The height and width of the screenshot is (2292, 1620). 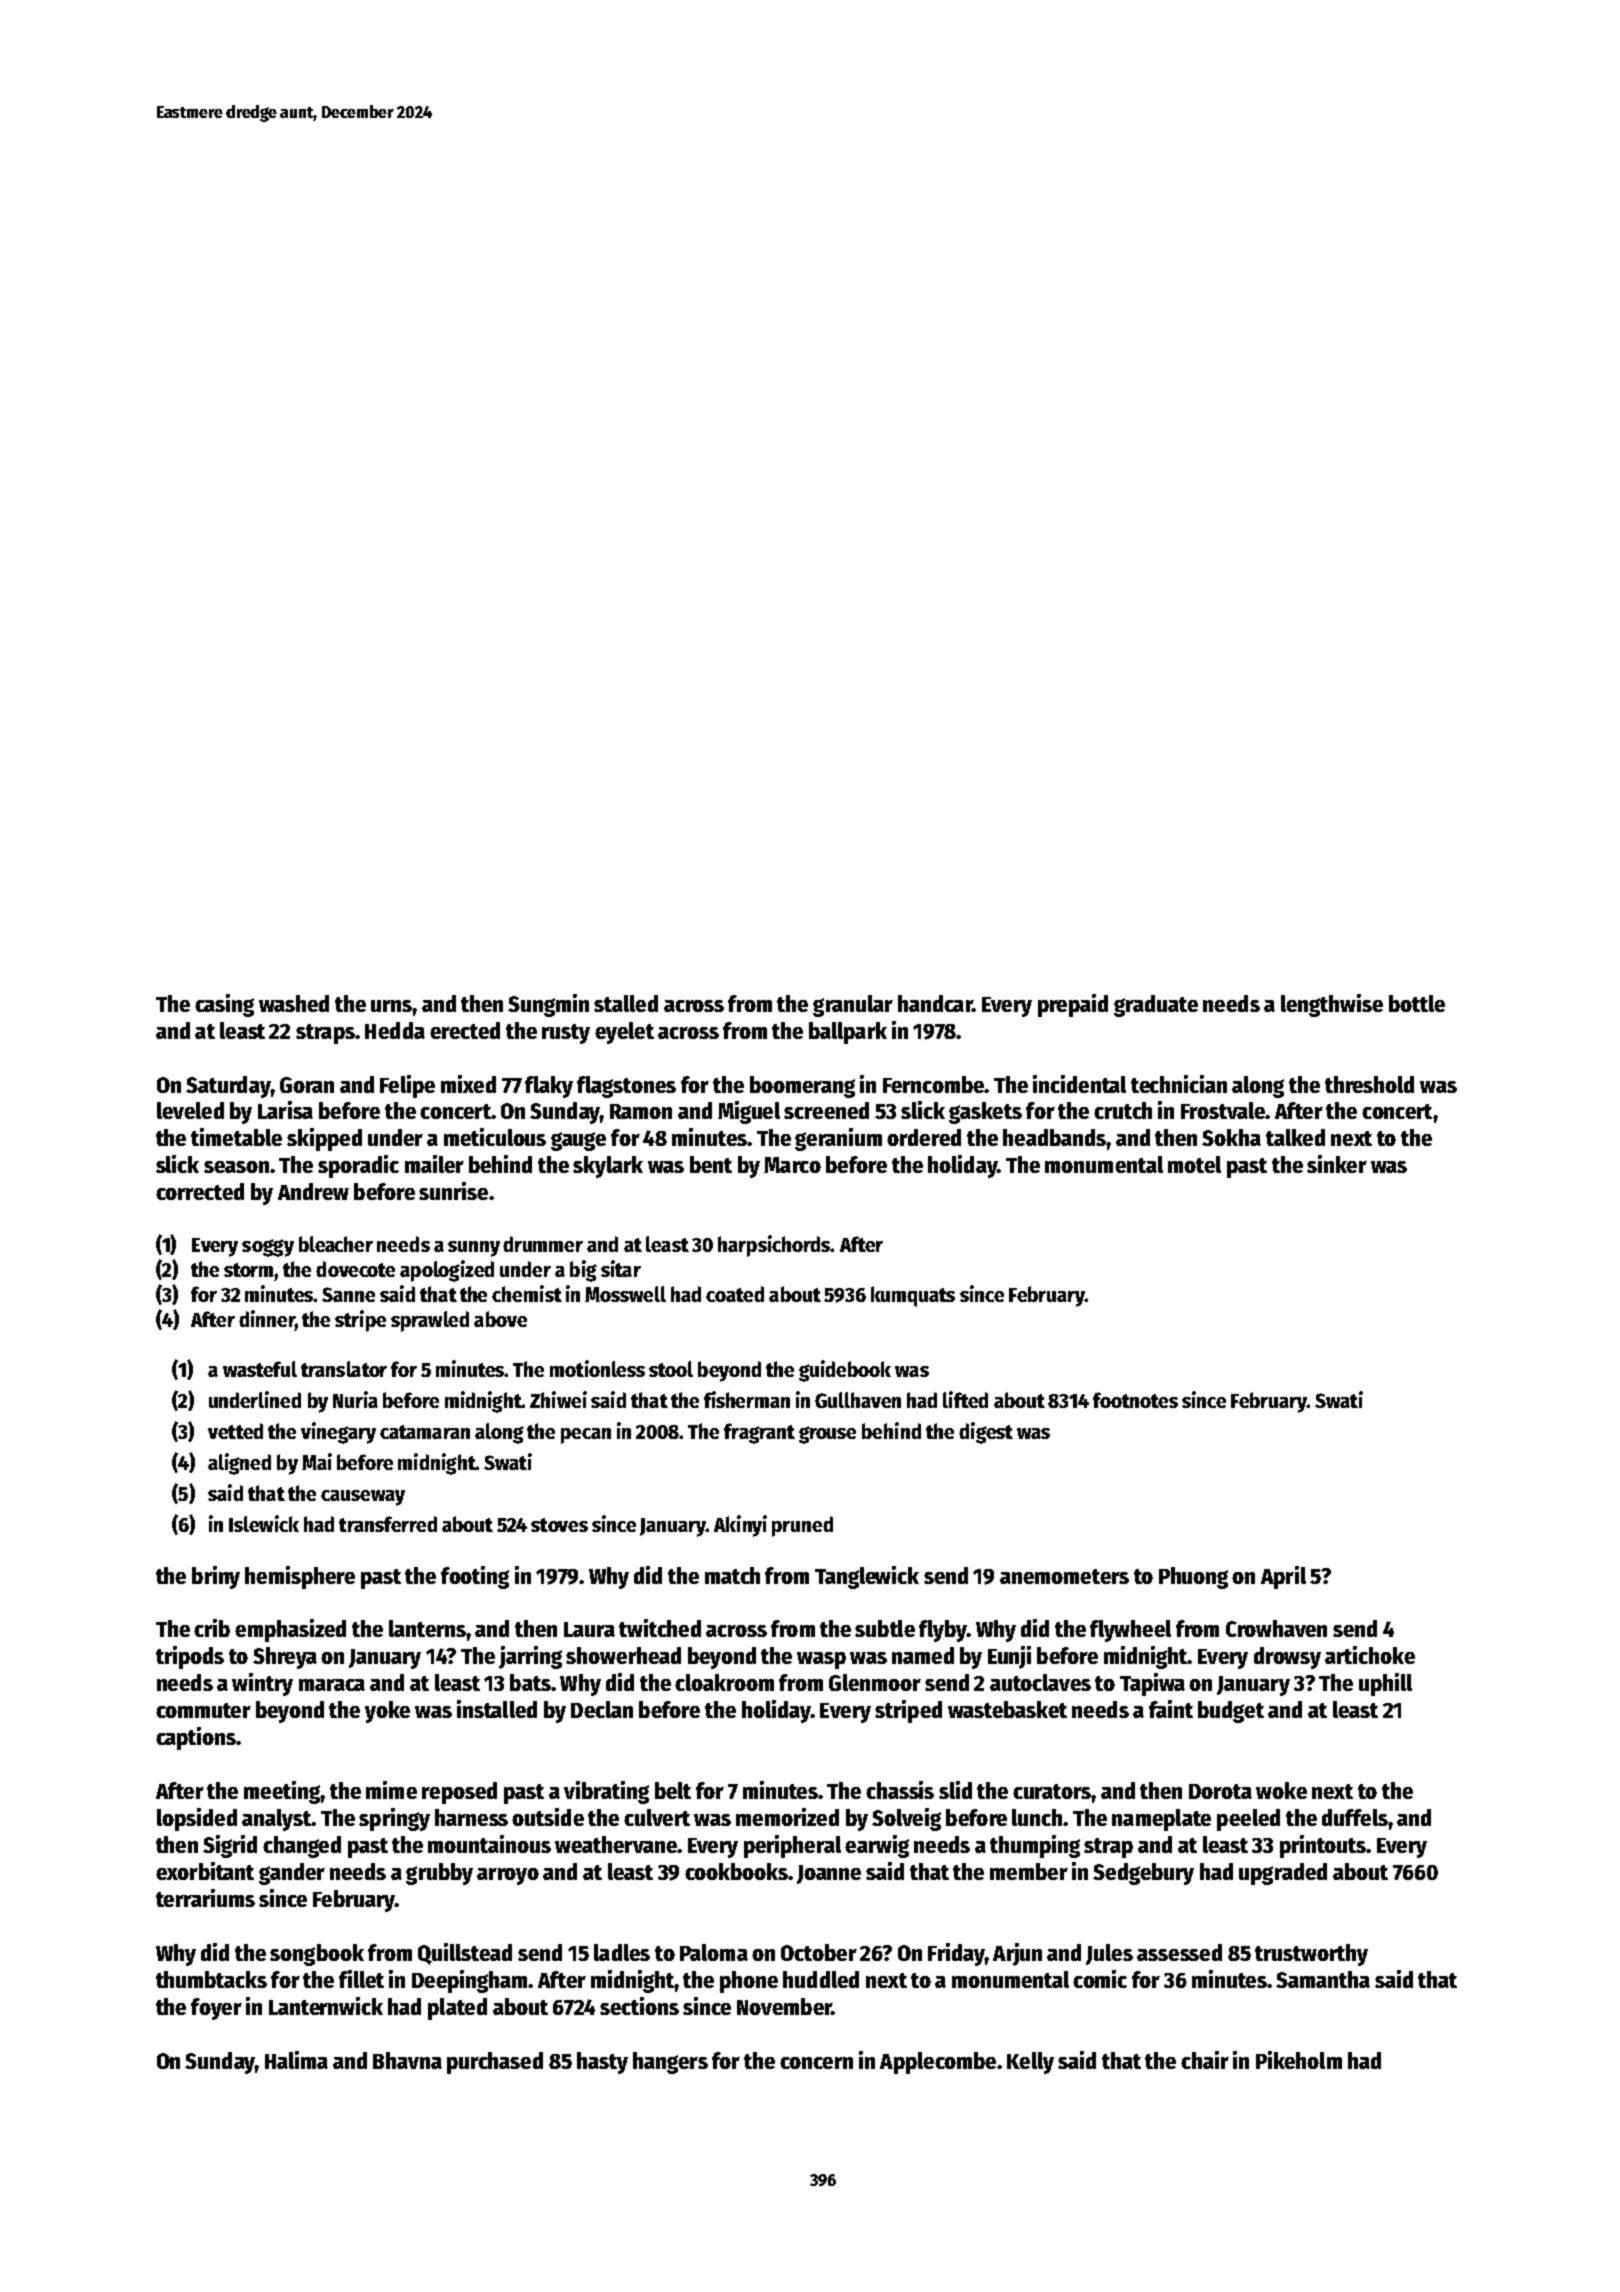 What do you see at coordinates (608, 1167) in the screenshot?
I see `skylark` at bounding box center [608, 1167].
